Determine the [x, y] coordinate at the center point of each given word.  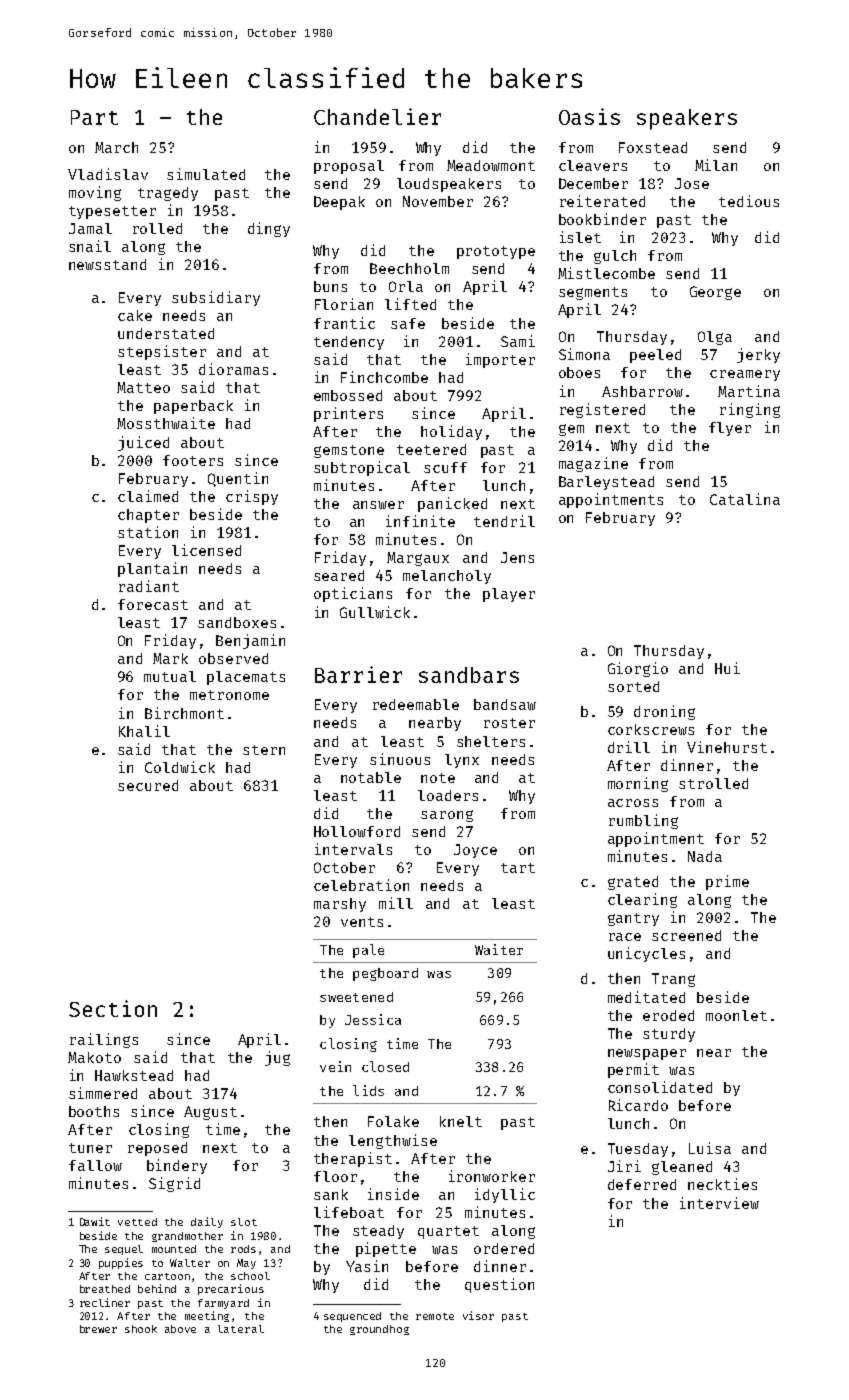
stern [264, 750]
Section [113, 1008]
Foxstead [653, 147]
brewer [98, 1329]
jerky [758, 355]
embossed [348, 395]
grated [633, 883]
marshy [340, 905]
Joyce [475, 851]
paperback [193, 407]
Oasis [589, 116]
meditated [646, 997]
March [116, 147]
